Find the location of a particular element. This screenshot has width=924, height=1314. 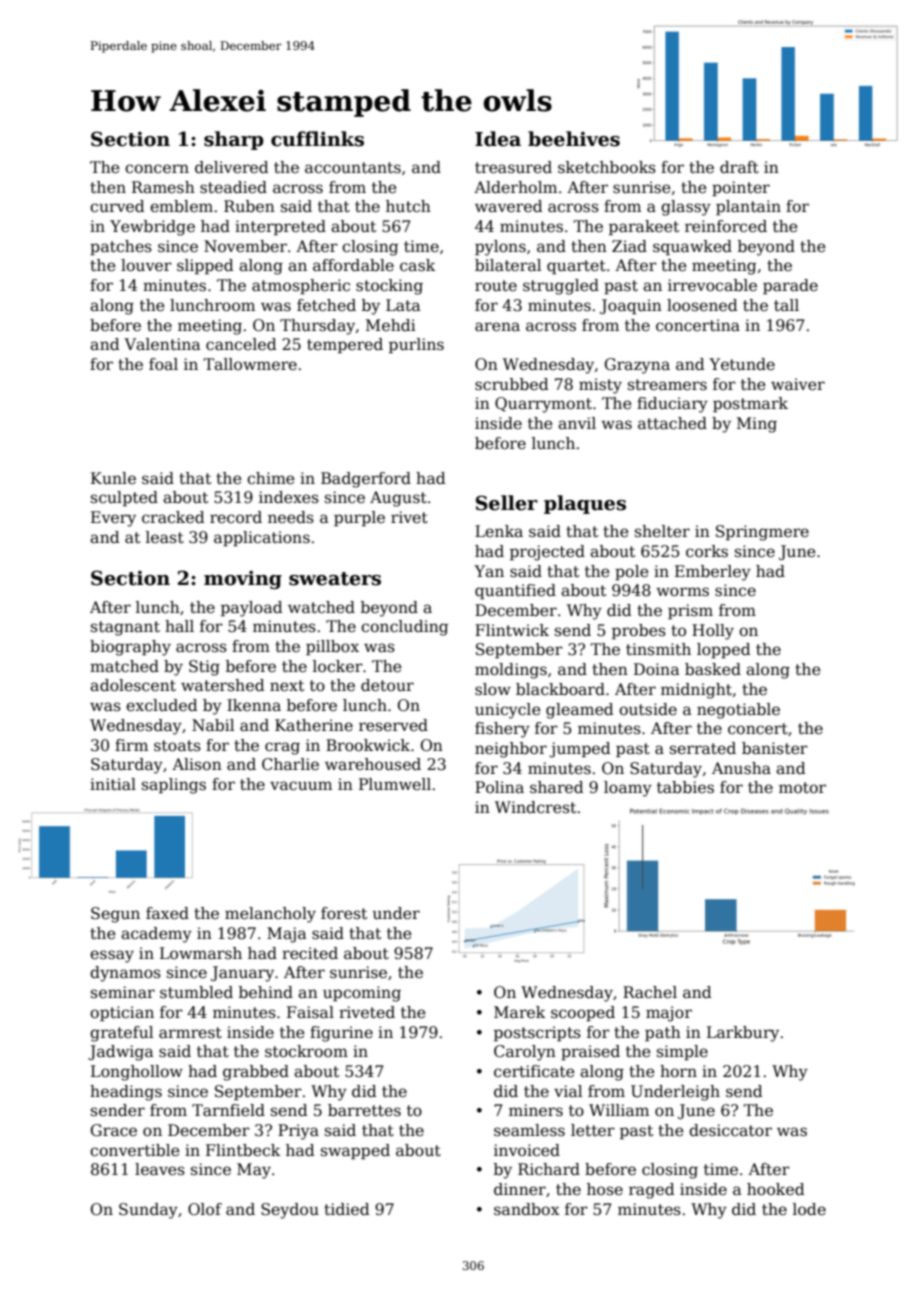

wavered is located at coordinates (509, 206).
